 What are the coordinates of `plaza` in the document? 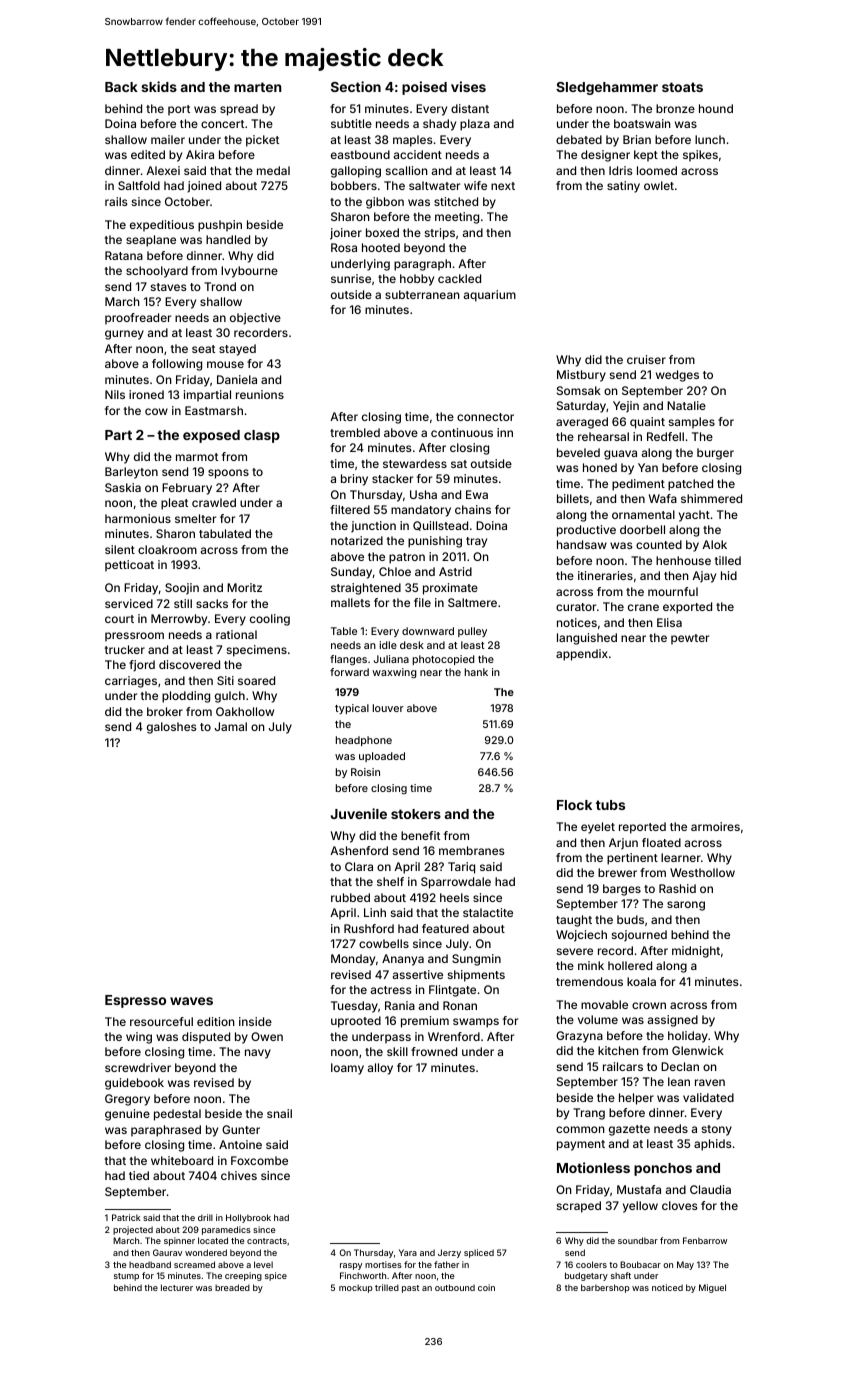 It's located at (475, 125).
